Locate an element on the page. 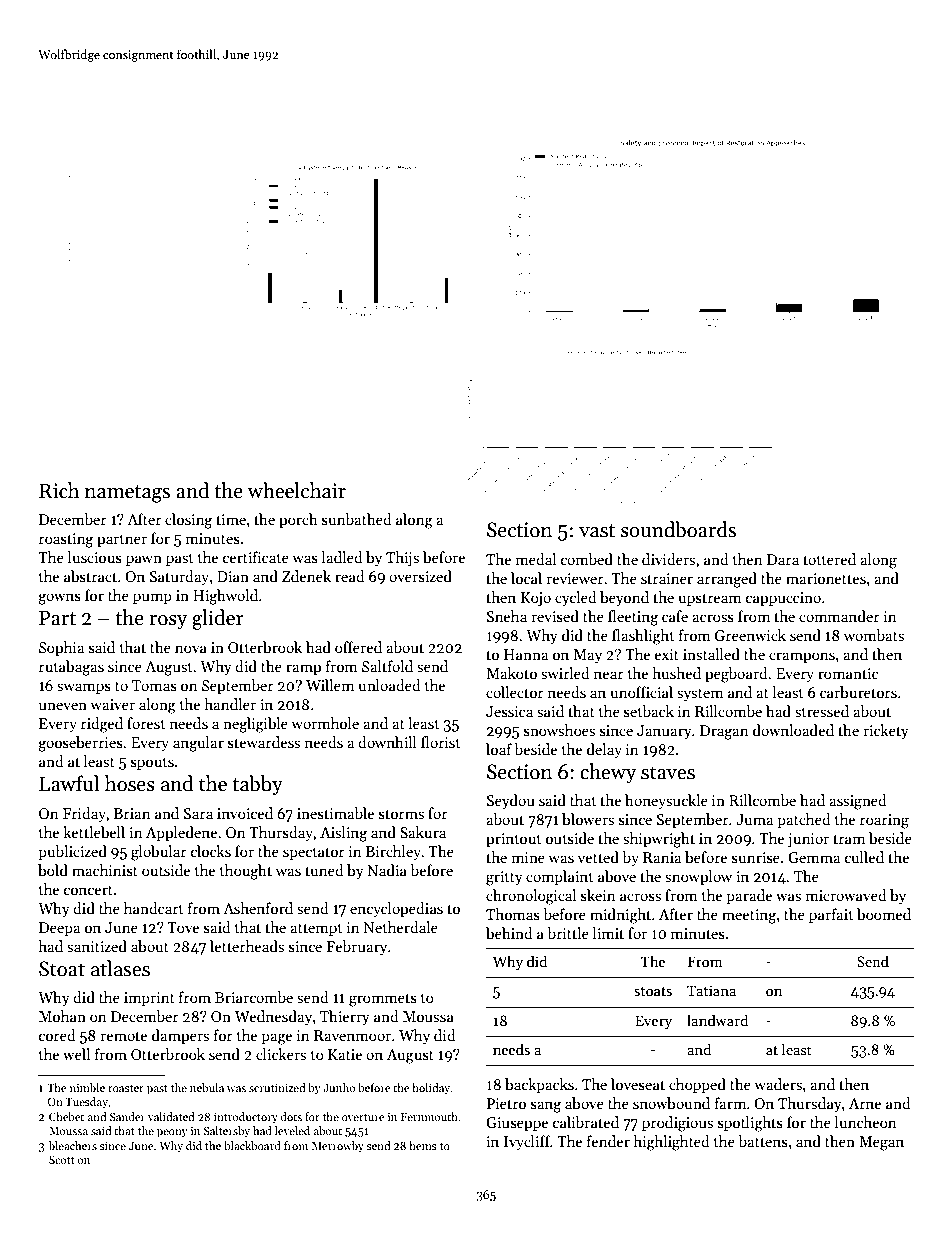 The height and width of the image is (1233, 952). wheelchair is located at coordinates (296, 490).
